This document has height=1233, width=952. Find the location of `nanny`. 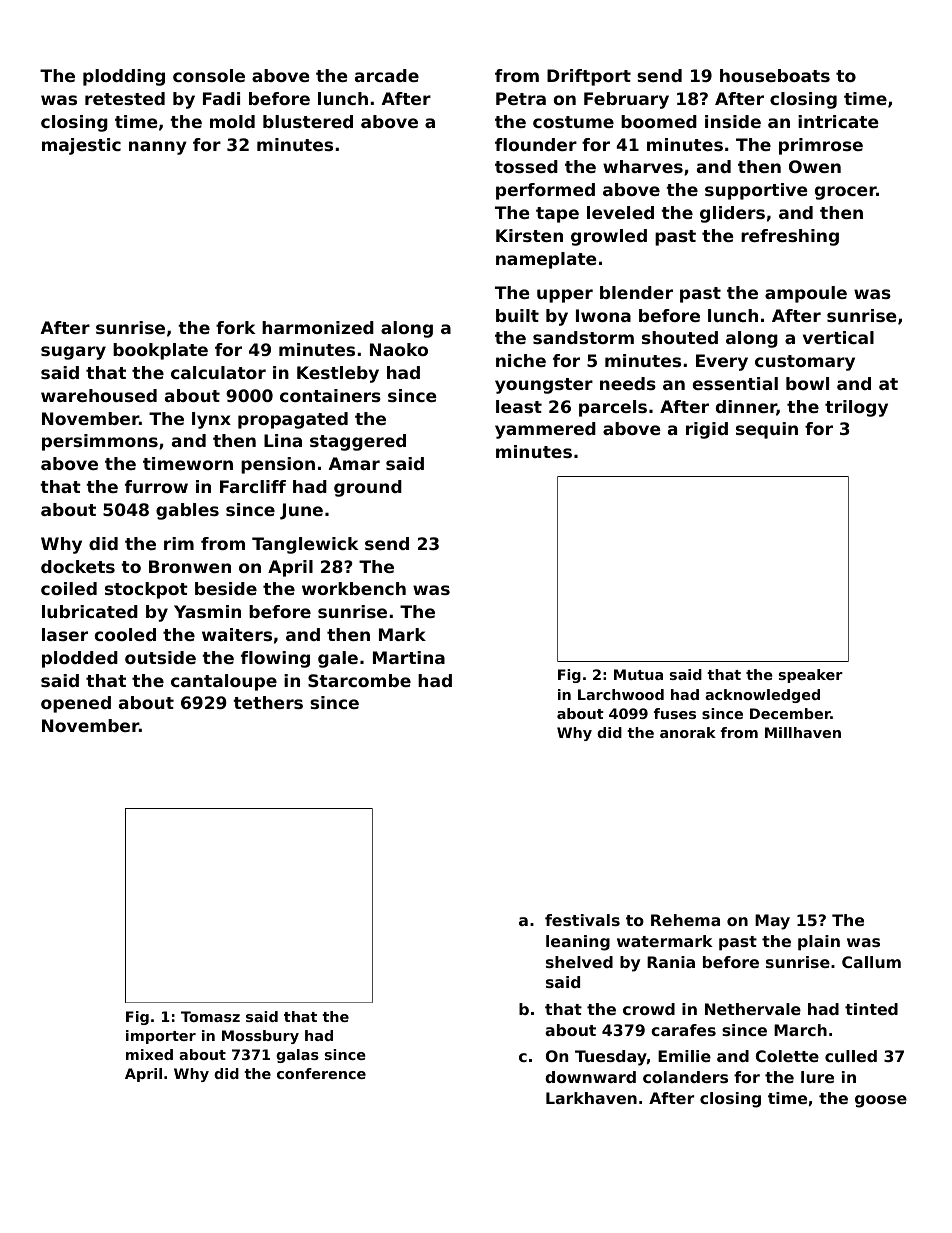

nanny is located at coordinates (158, 148).
